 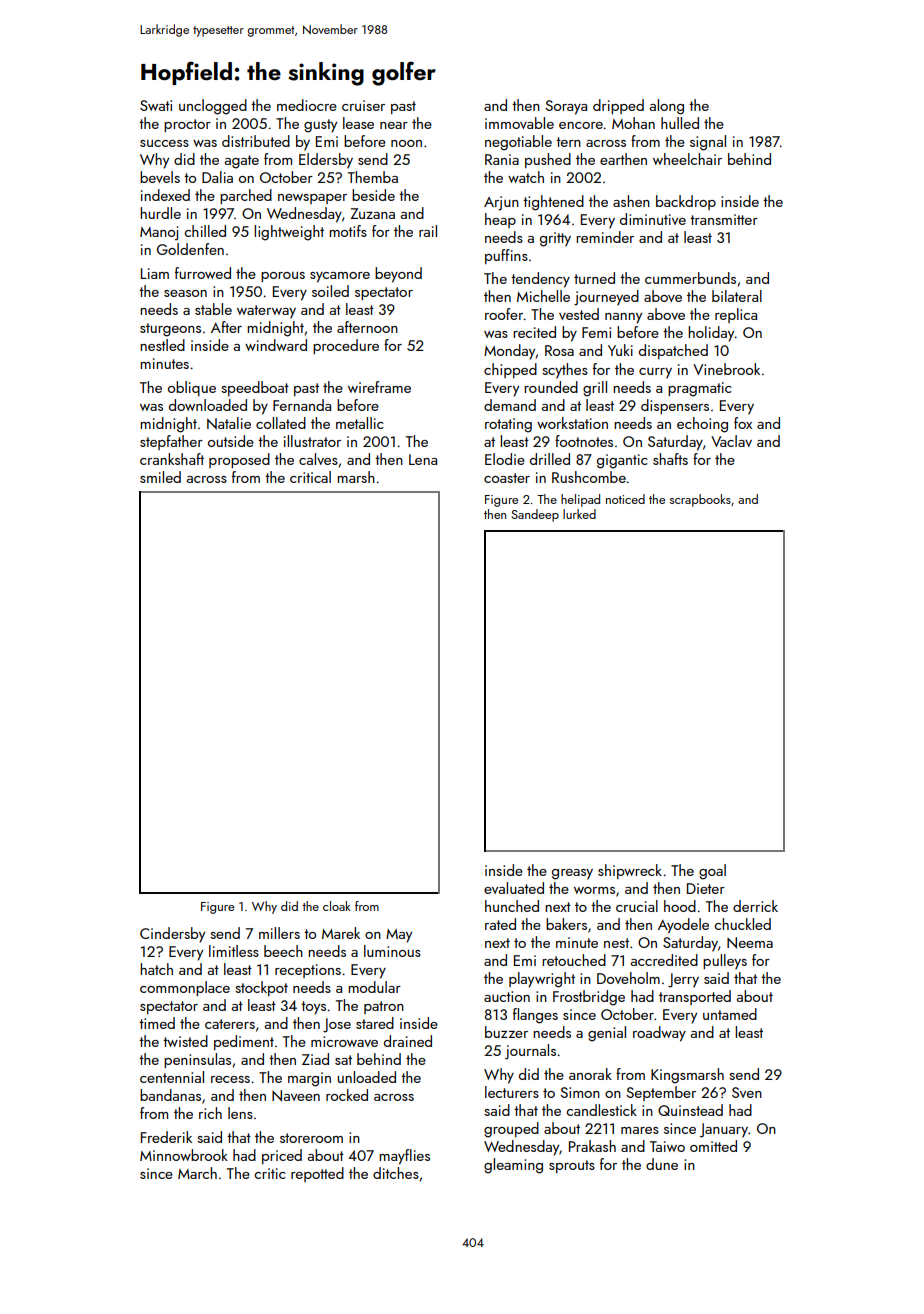 I want to click on near, so click(x=394, y=125).
